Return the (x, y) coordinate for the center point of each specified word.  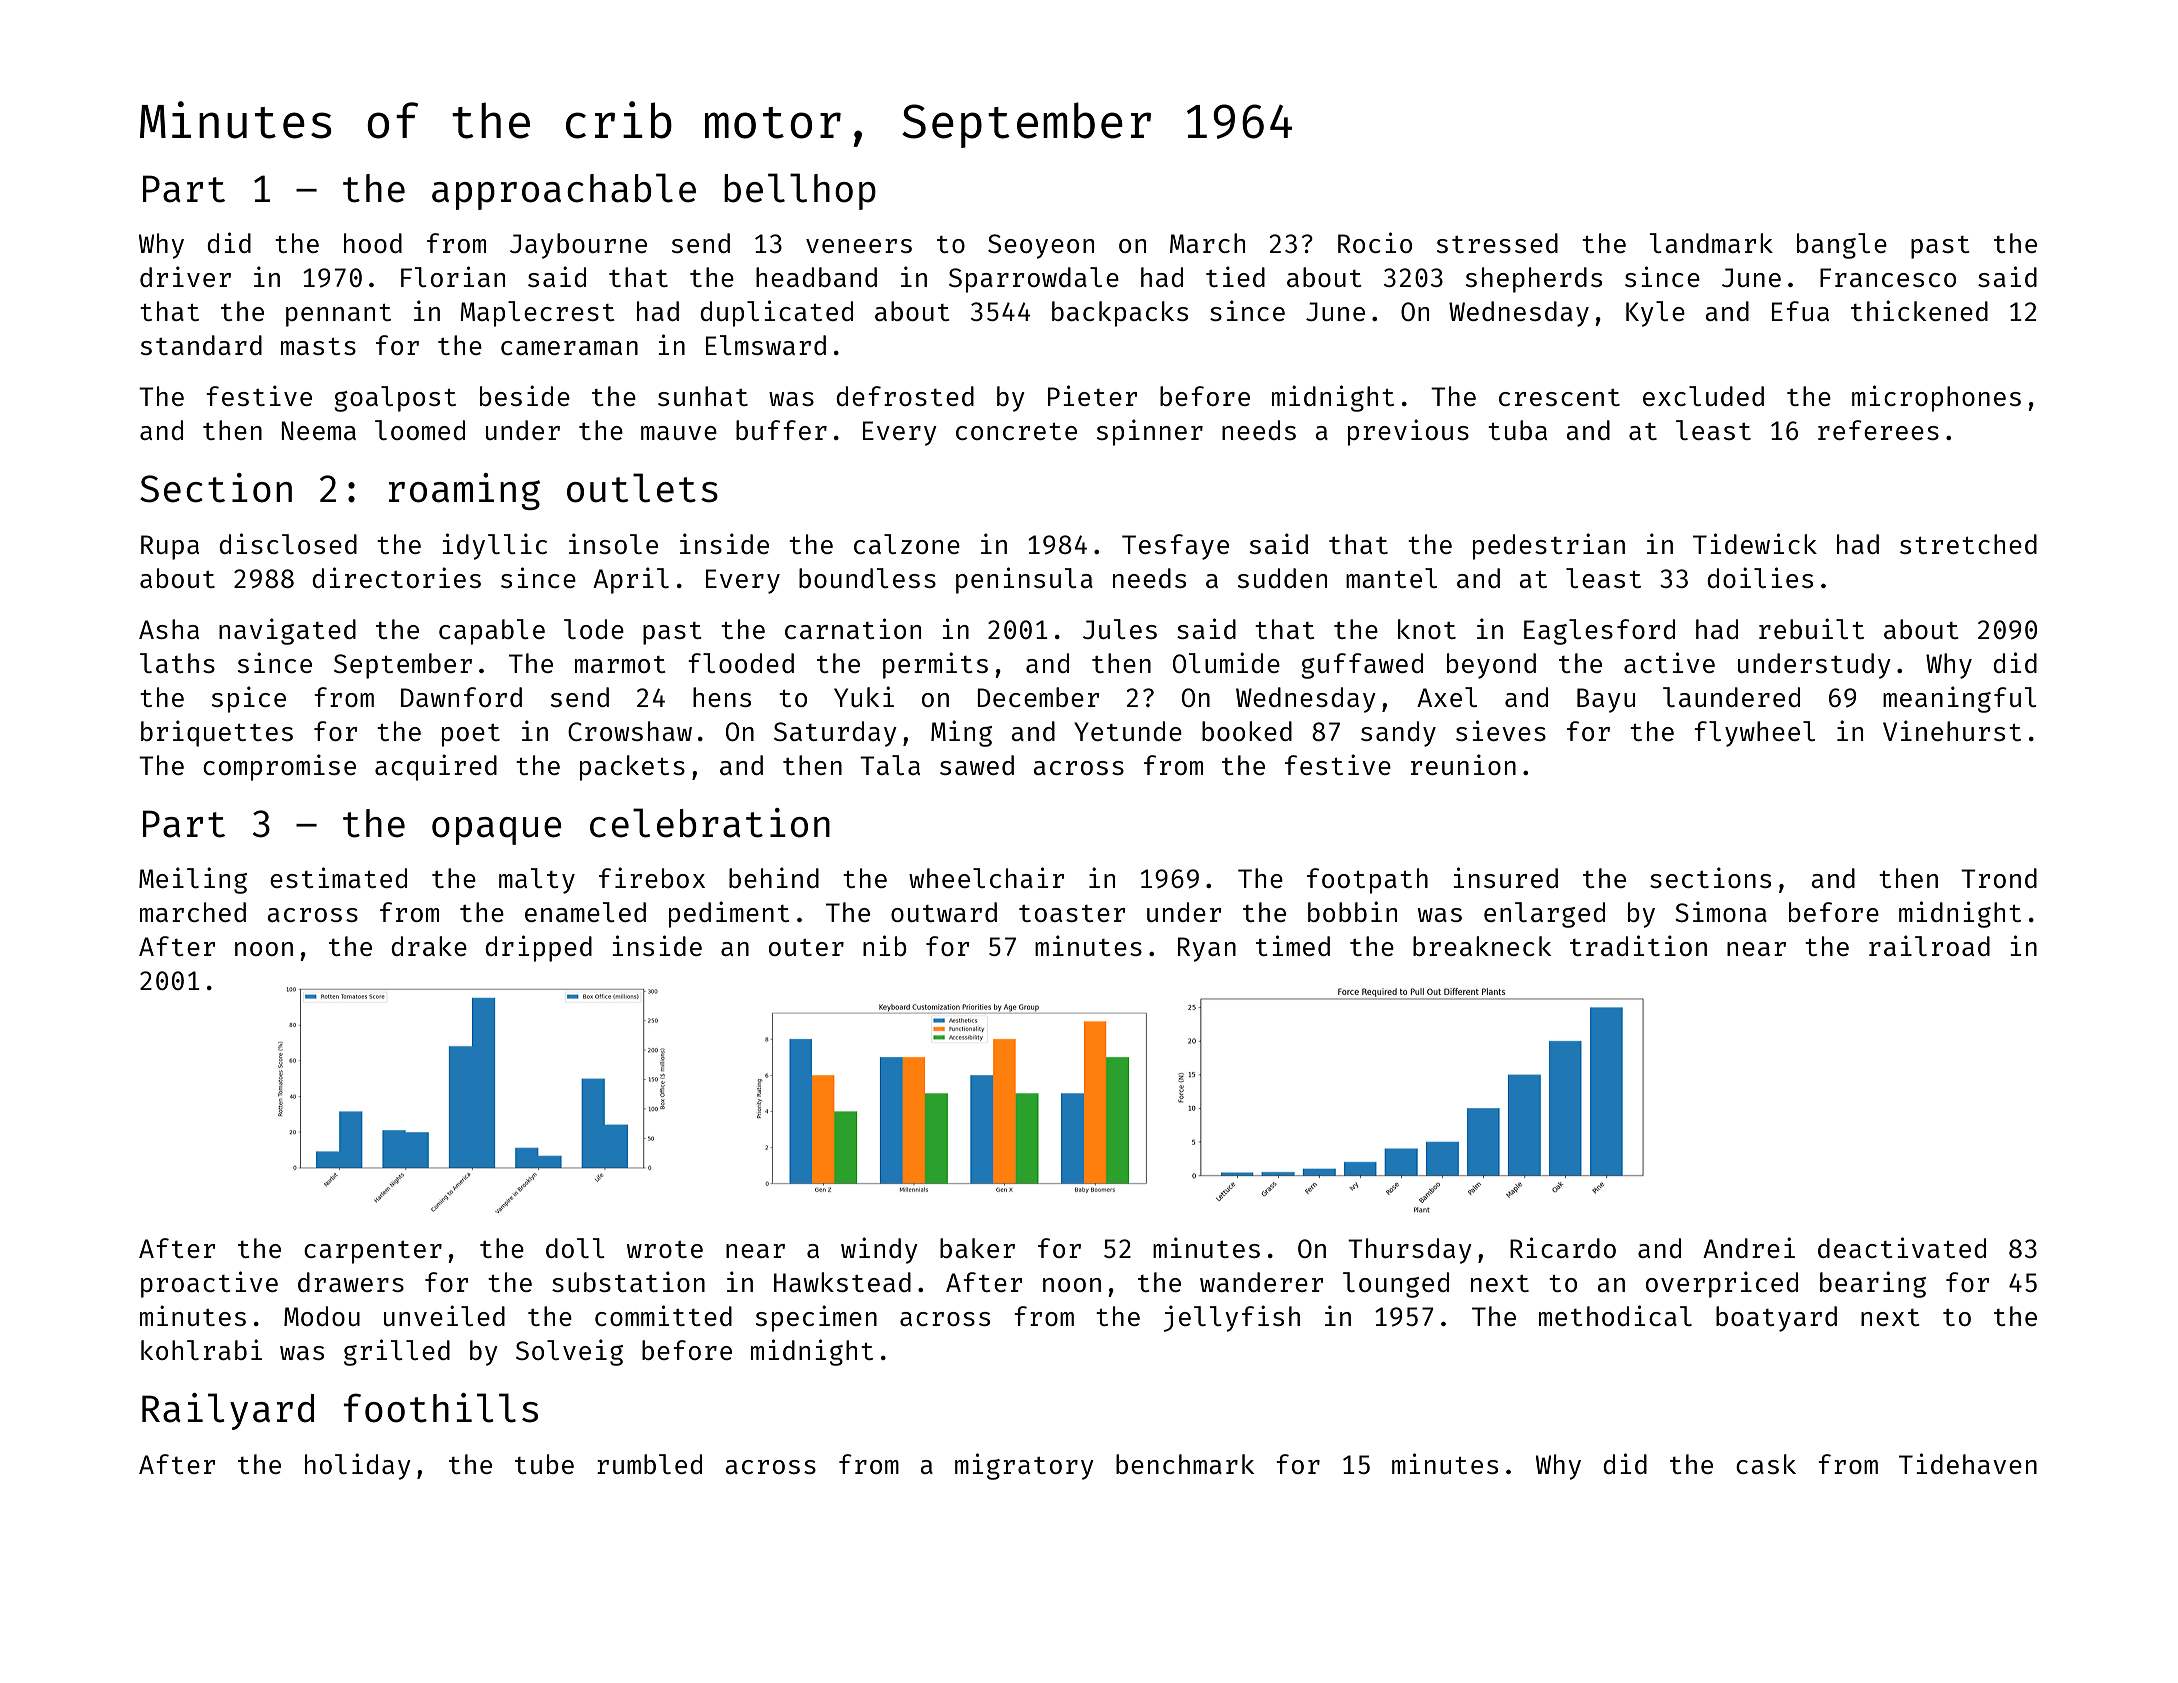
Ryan (1207, 949)
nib (885, 945)
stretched (1968, 544)
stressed (1497, 243)
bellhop (800, 191)
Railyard (228, 1411)
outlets (642, 488)
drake (429, 946)
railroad (1929, 945)
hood (373, 243)
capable (492, 632)
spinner (1150, 432)
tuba (1517, 430)
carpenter (373, 1252)
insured (1505, 877)
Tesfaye (1175, 547)
